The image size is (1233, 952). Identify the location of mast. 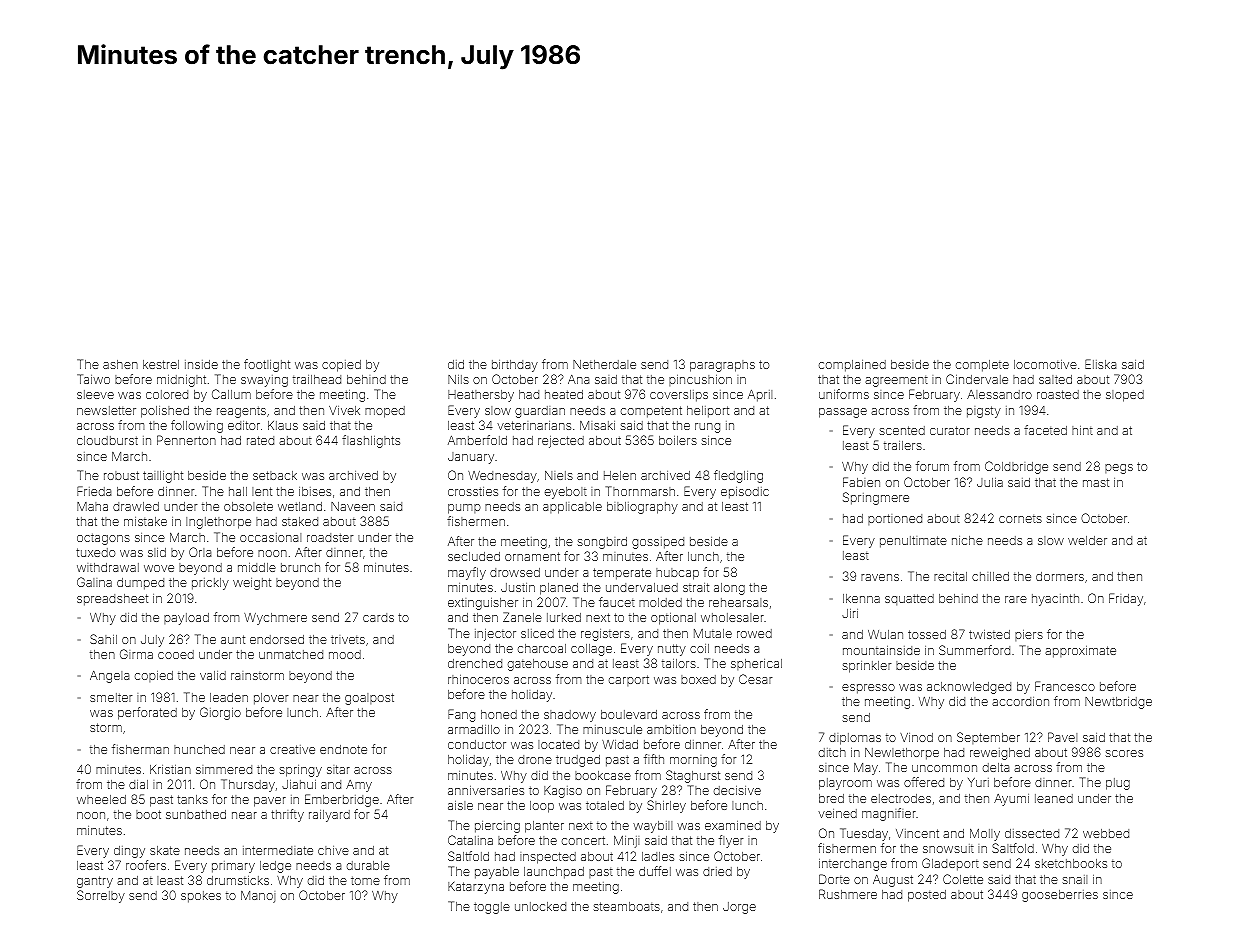
(1096, 482).
